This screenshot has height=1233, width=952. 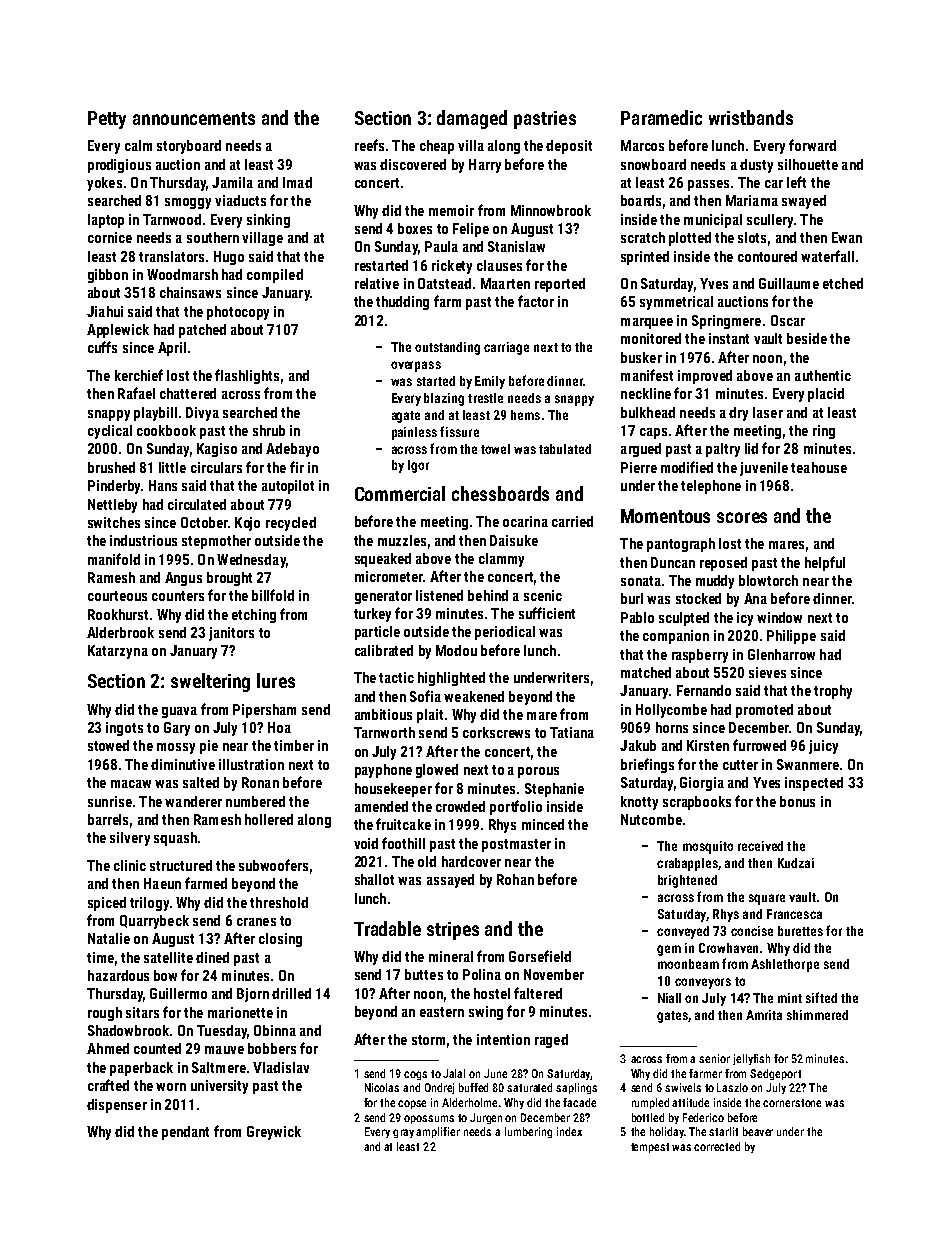 What do you see at coordinates (472, 119) in the screenshot?
I see `damaged` at bounding box center [472, 119].
